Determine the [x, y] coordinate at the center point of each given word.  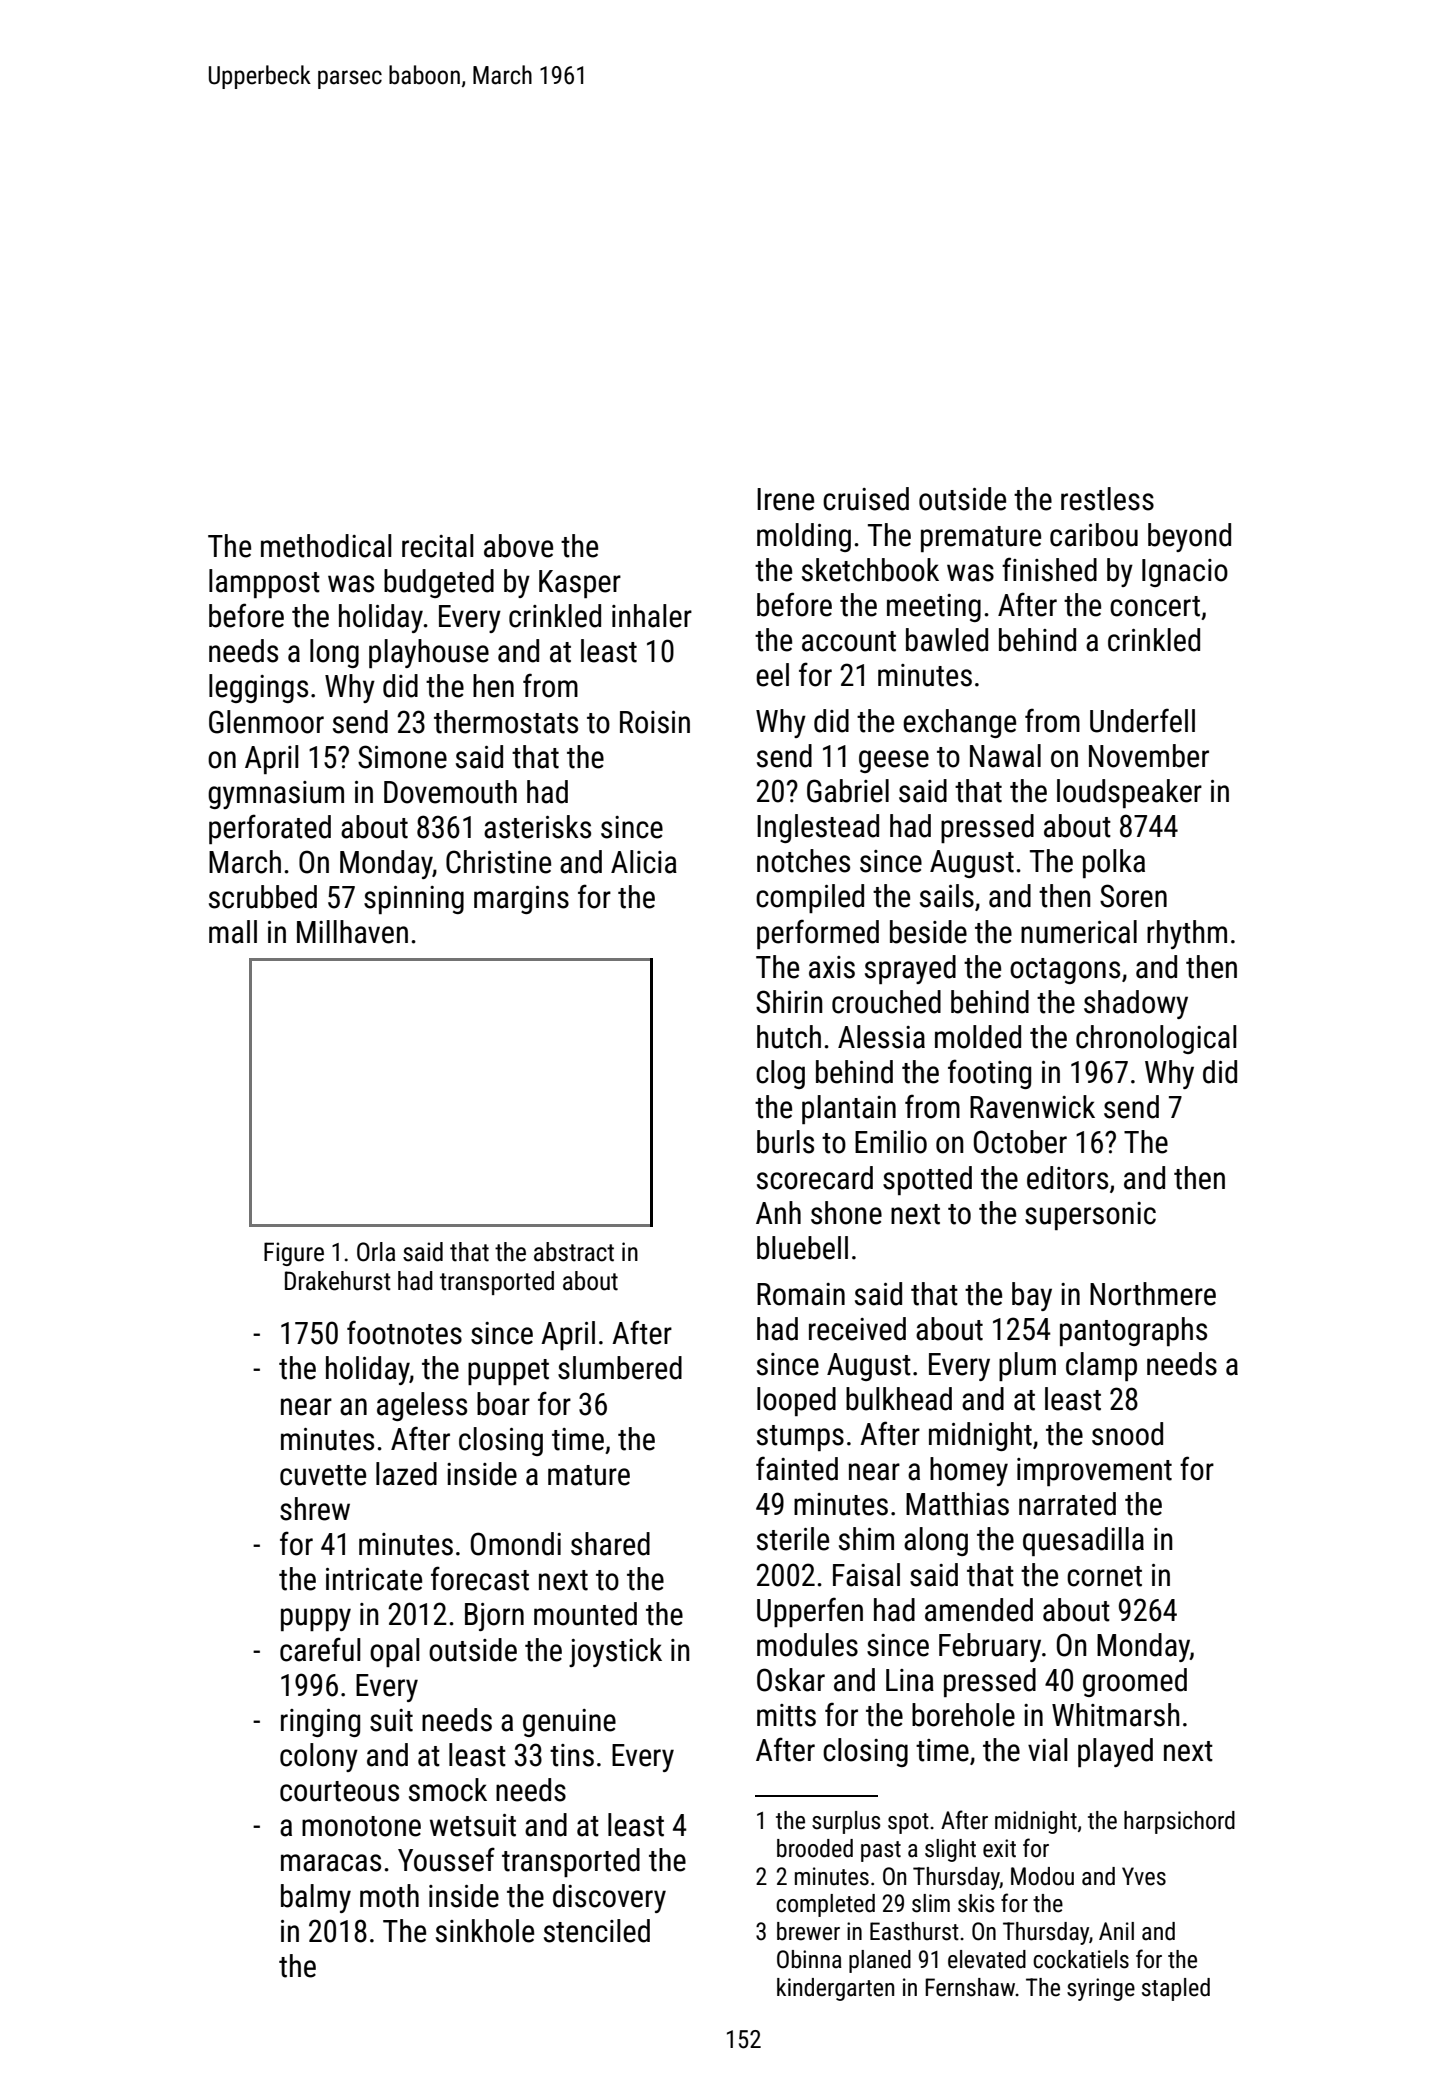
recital [437, 546]
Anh [778, 1212]
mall [233, 932]
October [1020, 1142]
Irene [785, 499]
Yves [1144, 1876]
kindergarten [835, 1989]
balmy [316, 1898]
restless [1107, 499]
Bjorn [494, 1617]
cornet [1104, 1576]
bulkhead [899, 1399]
